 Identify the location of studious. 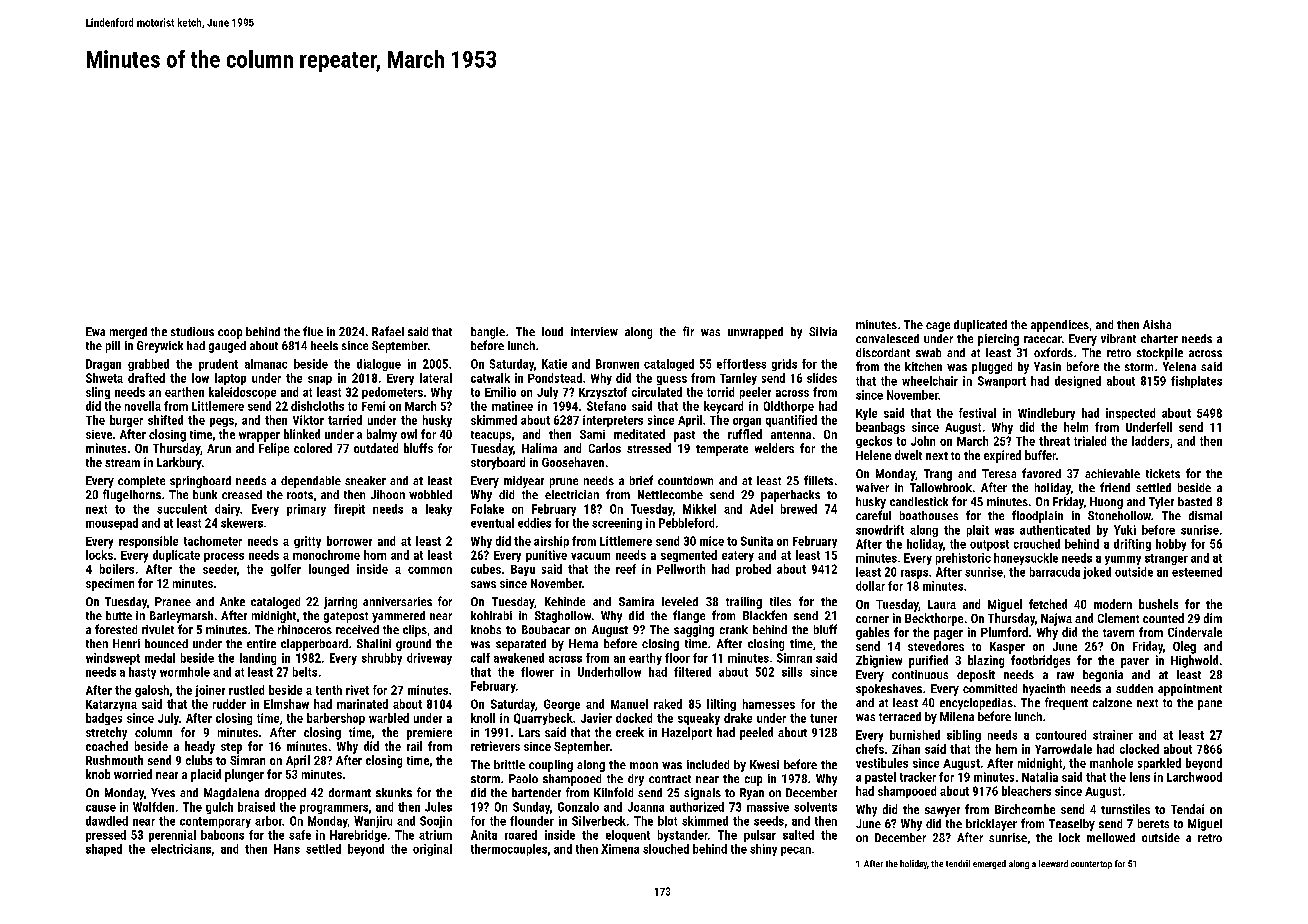
(192, 331).
